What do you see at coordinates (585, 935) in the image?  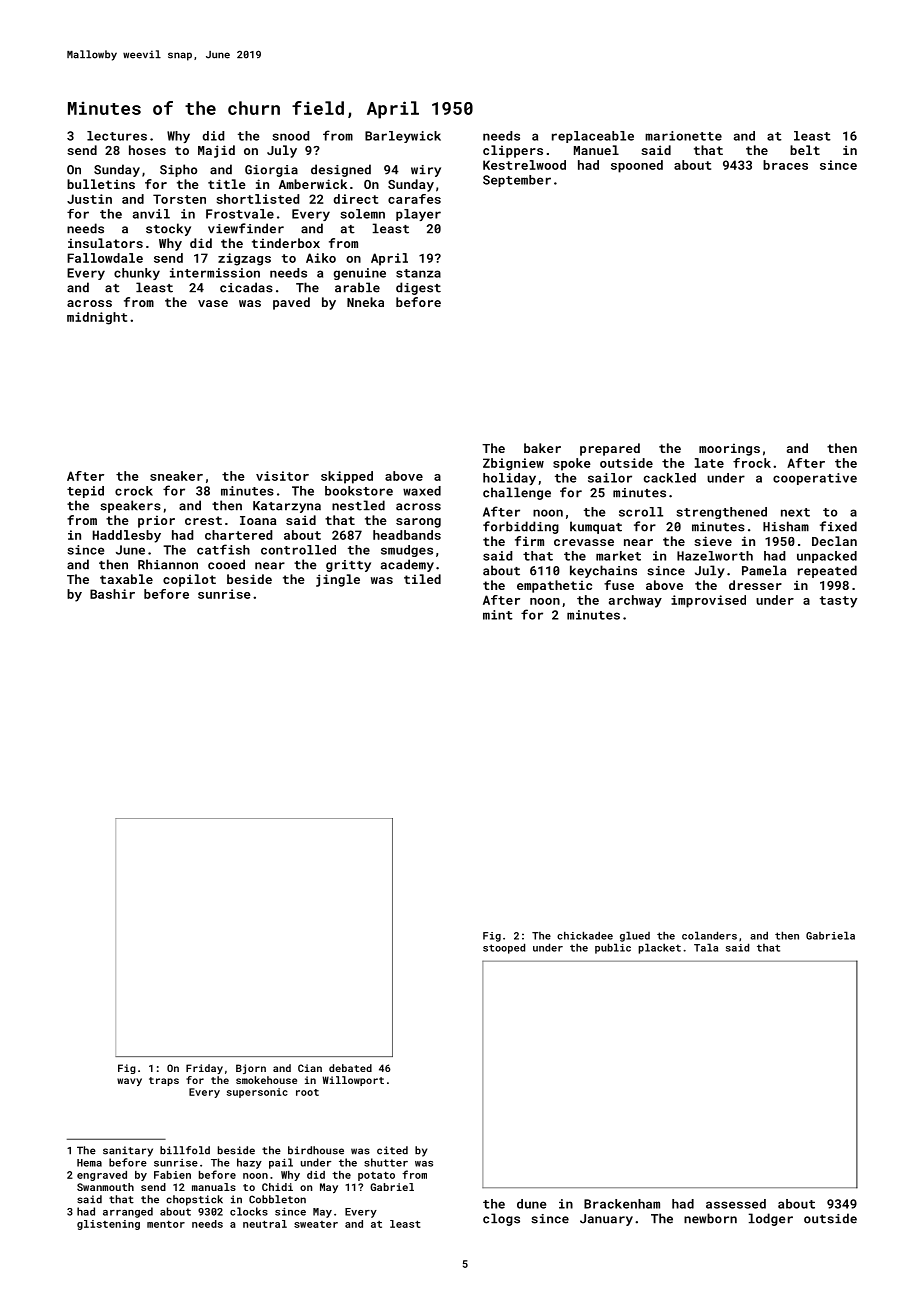 I see `chickadee` at bounding box center [585, 935].
